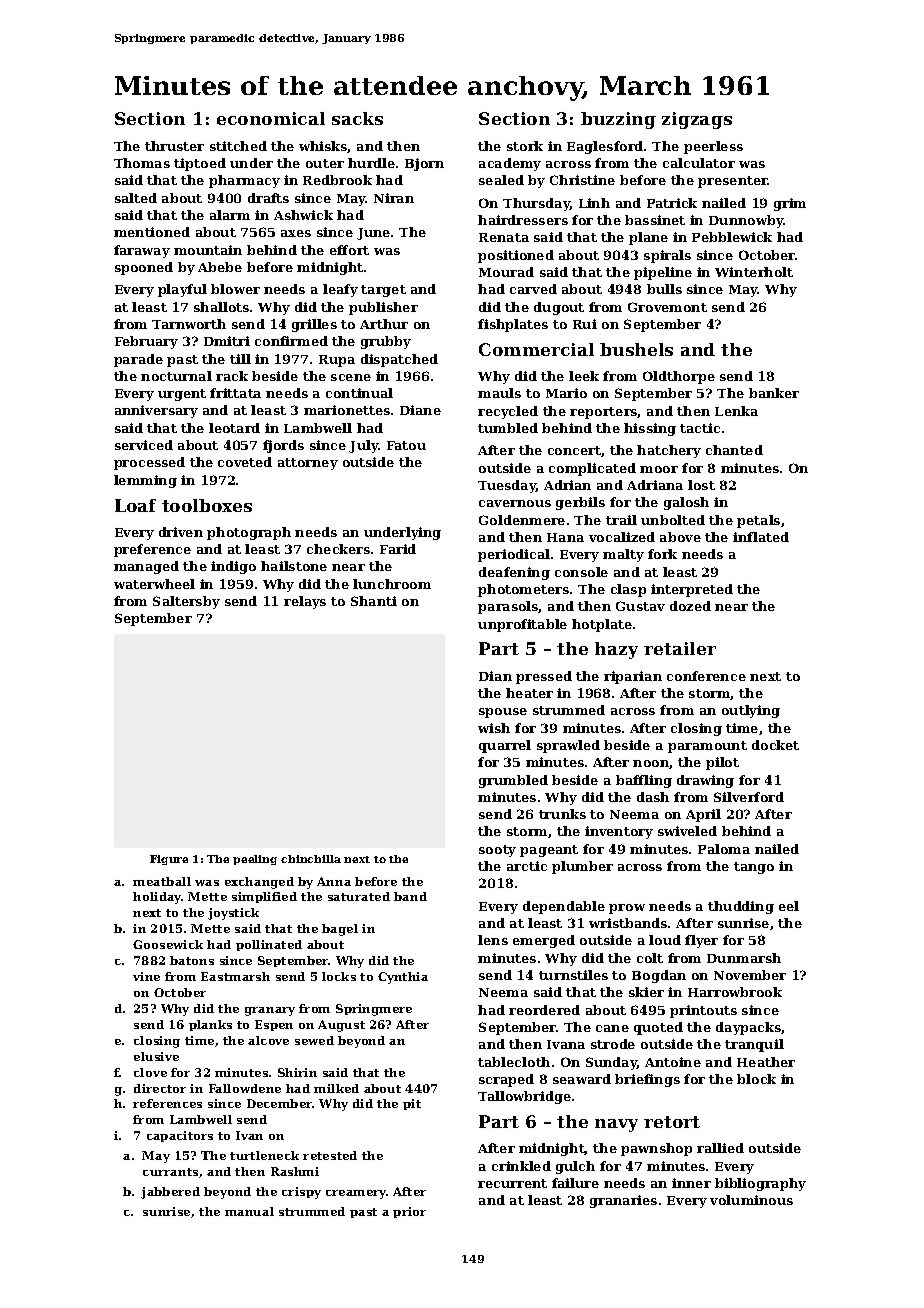 This page has height=1308, width=924. What do you see at coordinates (169, 860) in the page?
I see `Figure` at bounding box center [169, 860].
